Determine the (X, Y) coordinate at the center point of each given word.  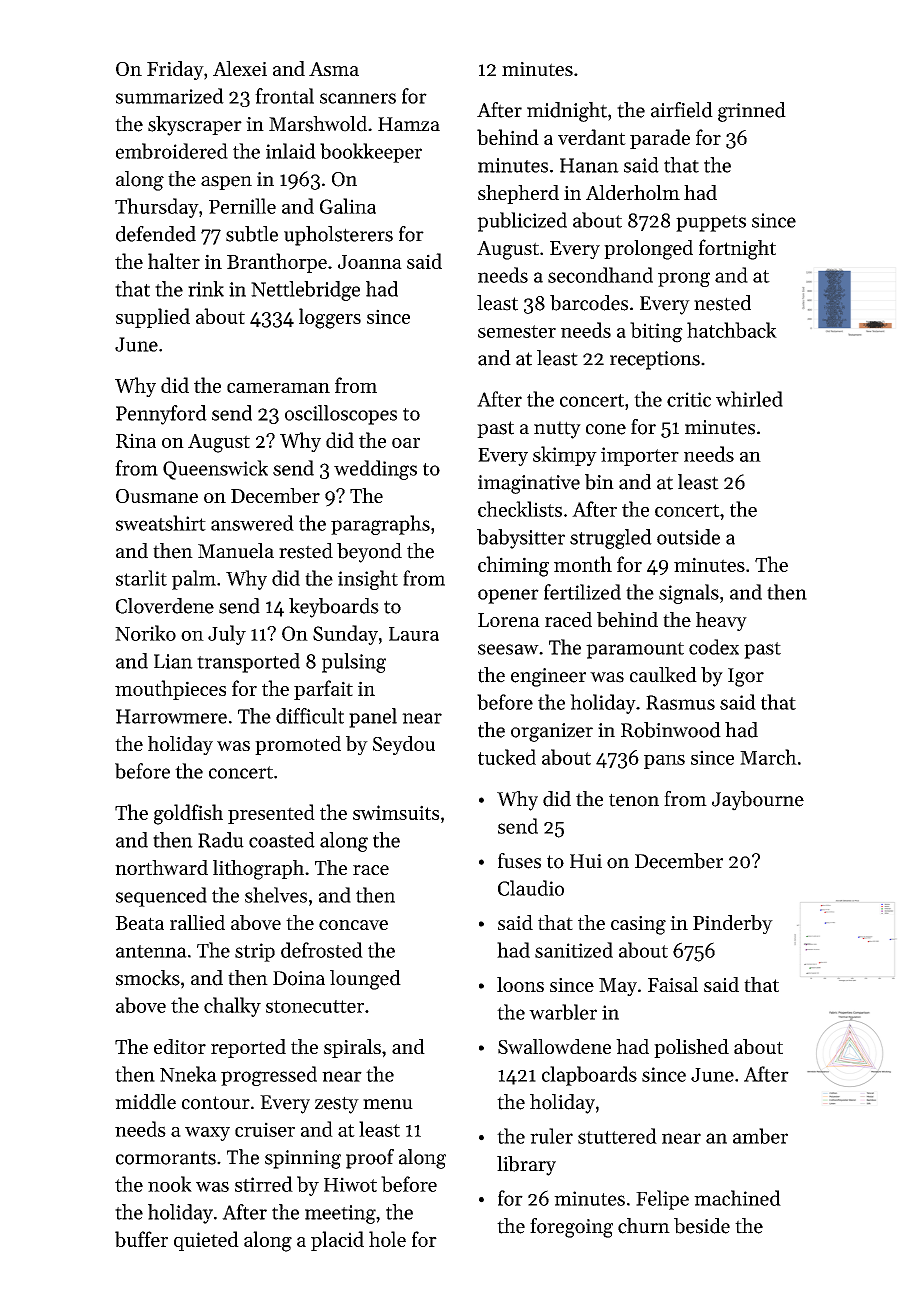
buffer (141, 1239)
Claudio (531, 888)
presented (271, 814)
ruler (551, 1136)
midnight (567, 112)
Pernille (242, 206)
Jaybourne (758, 801)
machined (737, 1198)
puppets (711, 223)
